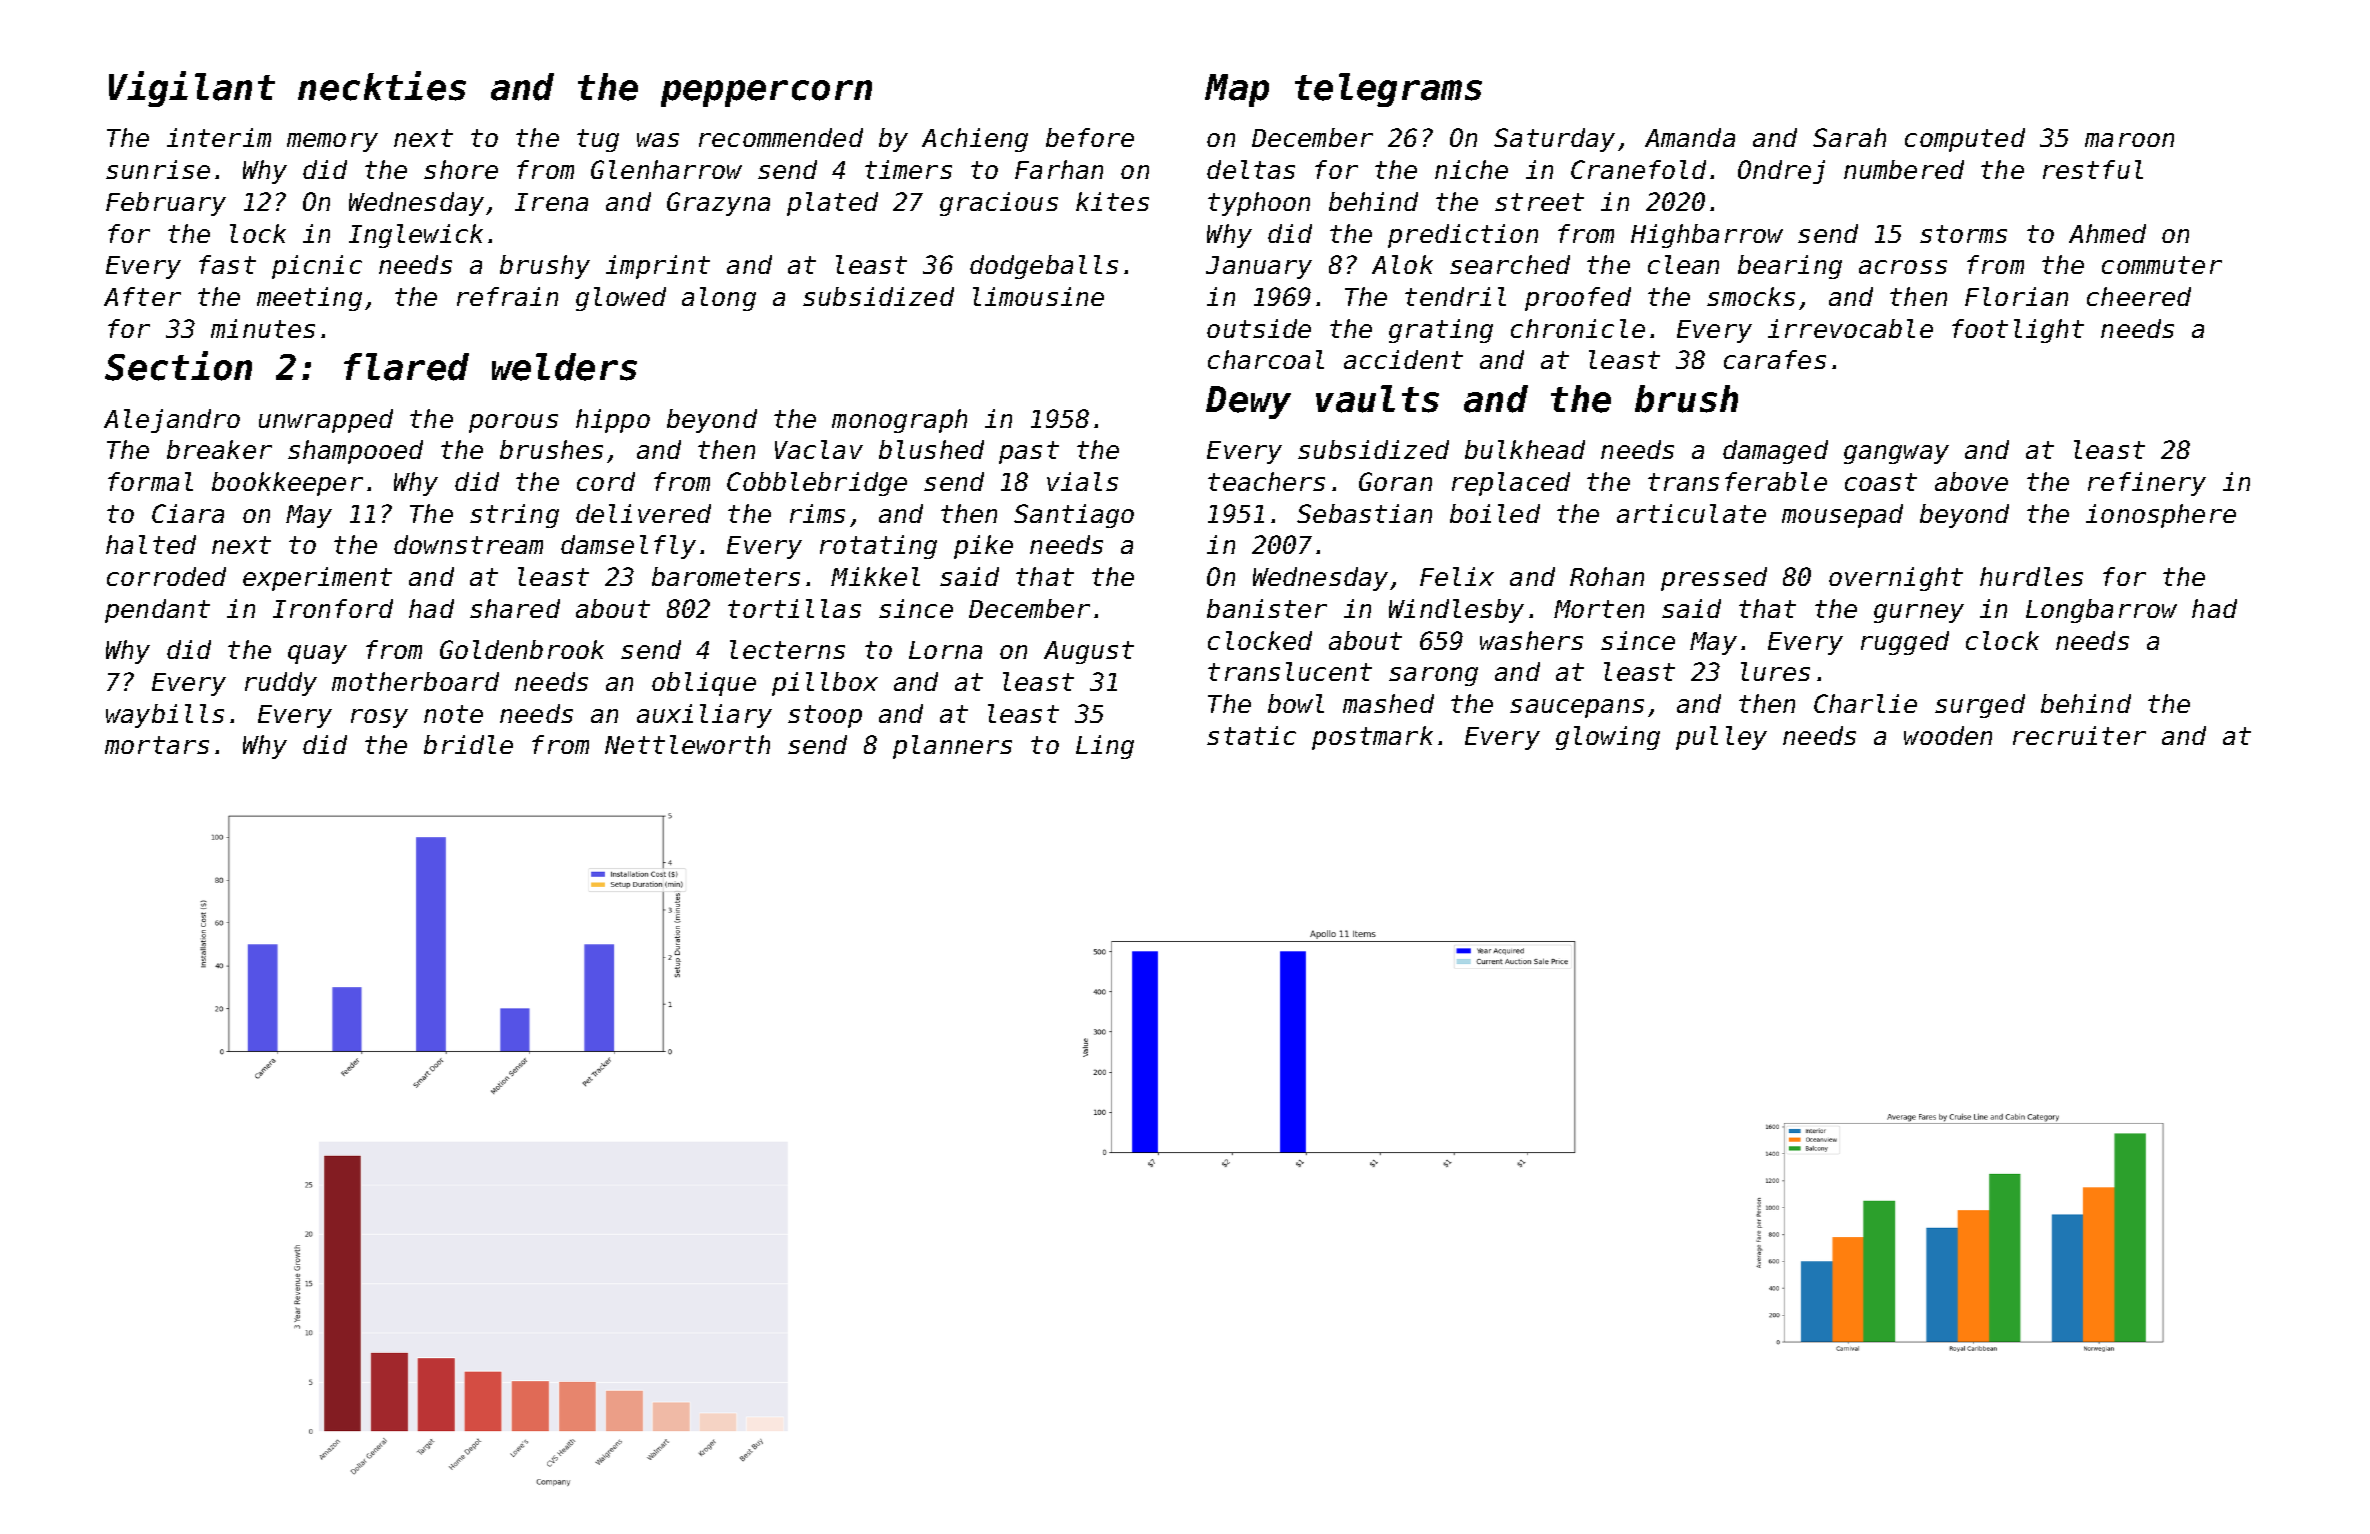  What do you see at coordinates (468, 744) in the document?
I see `bridle` at bounding box center [468, 744].
